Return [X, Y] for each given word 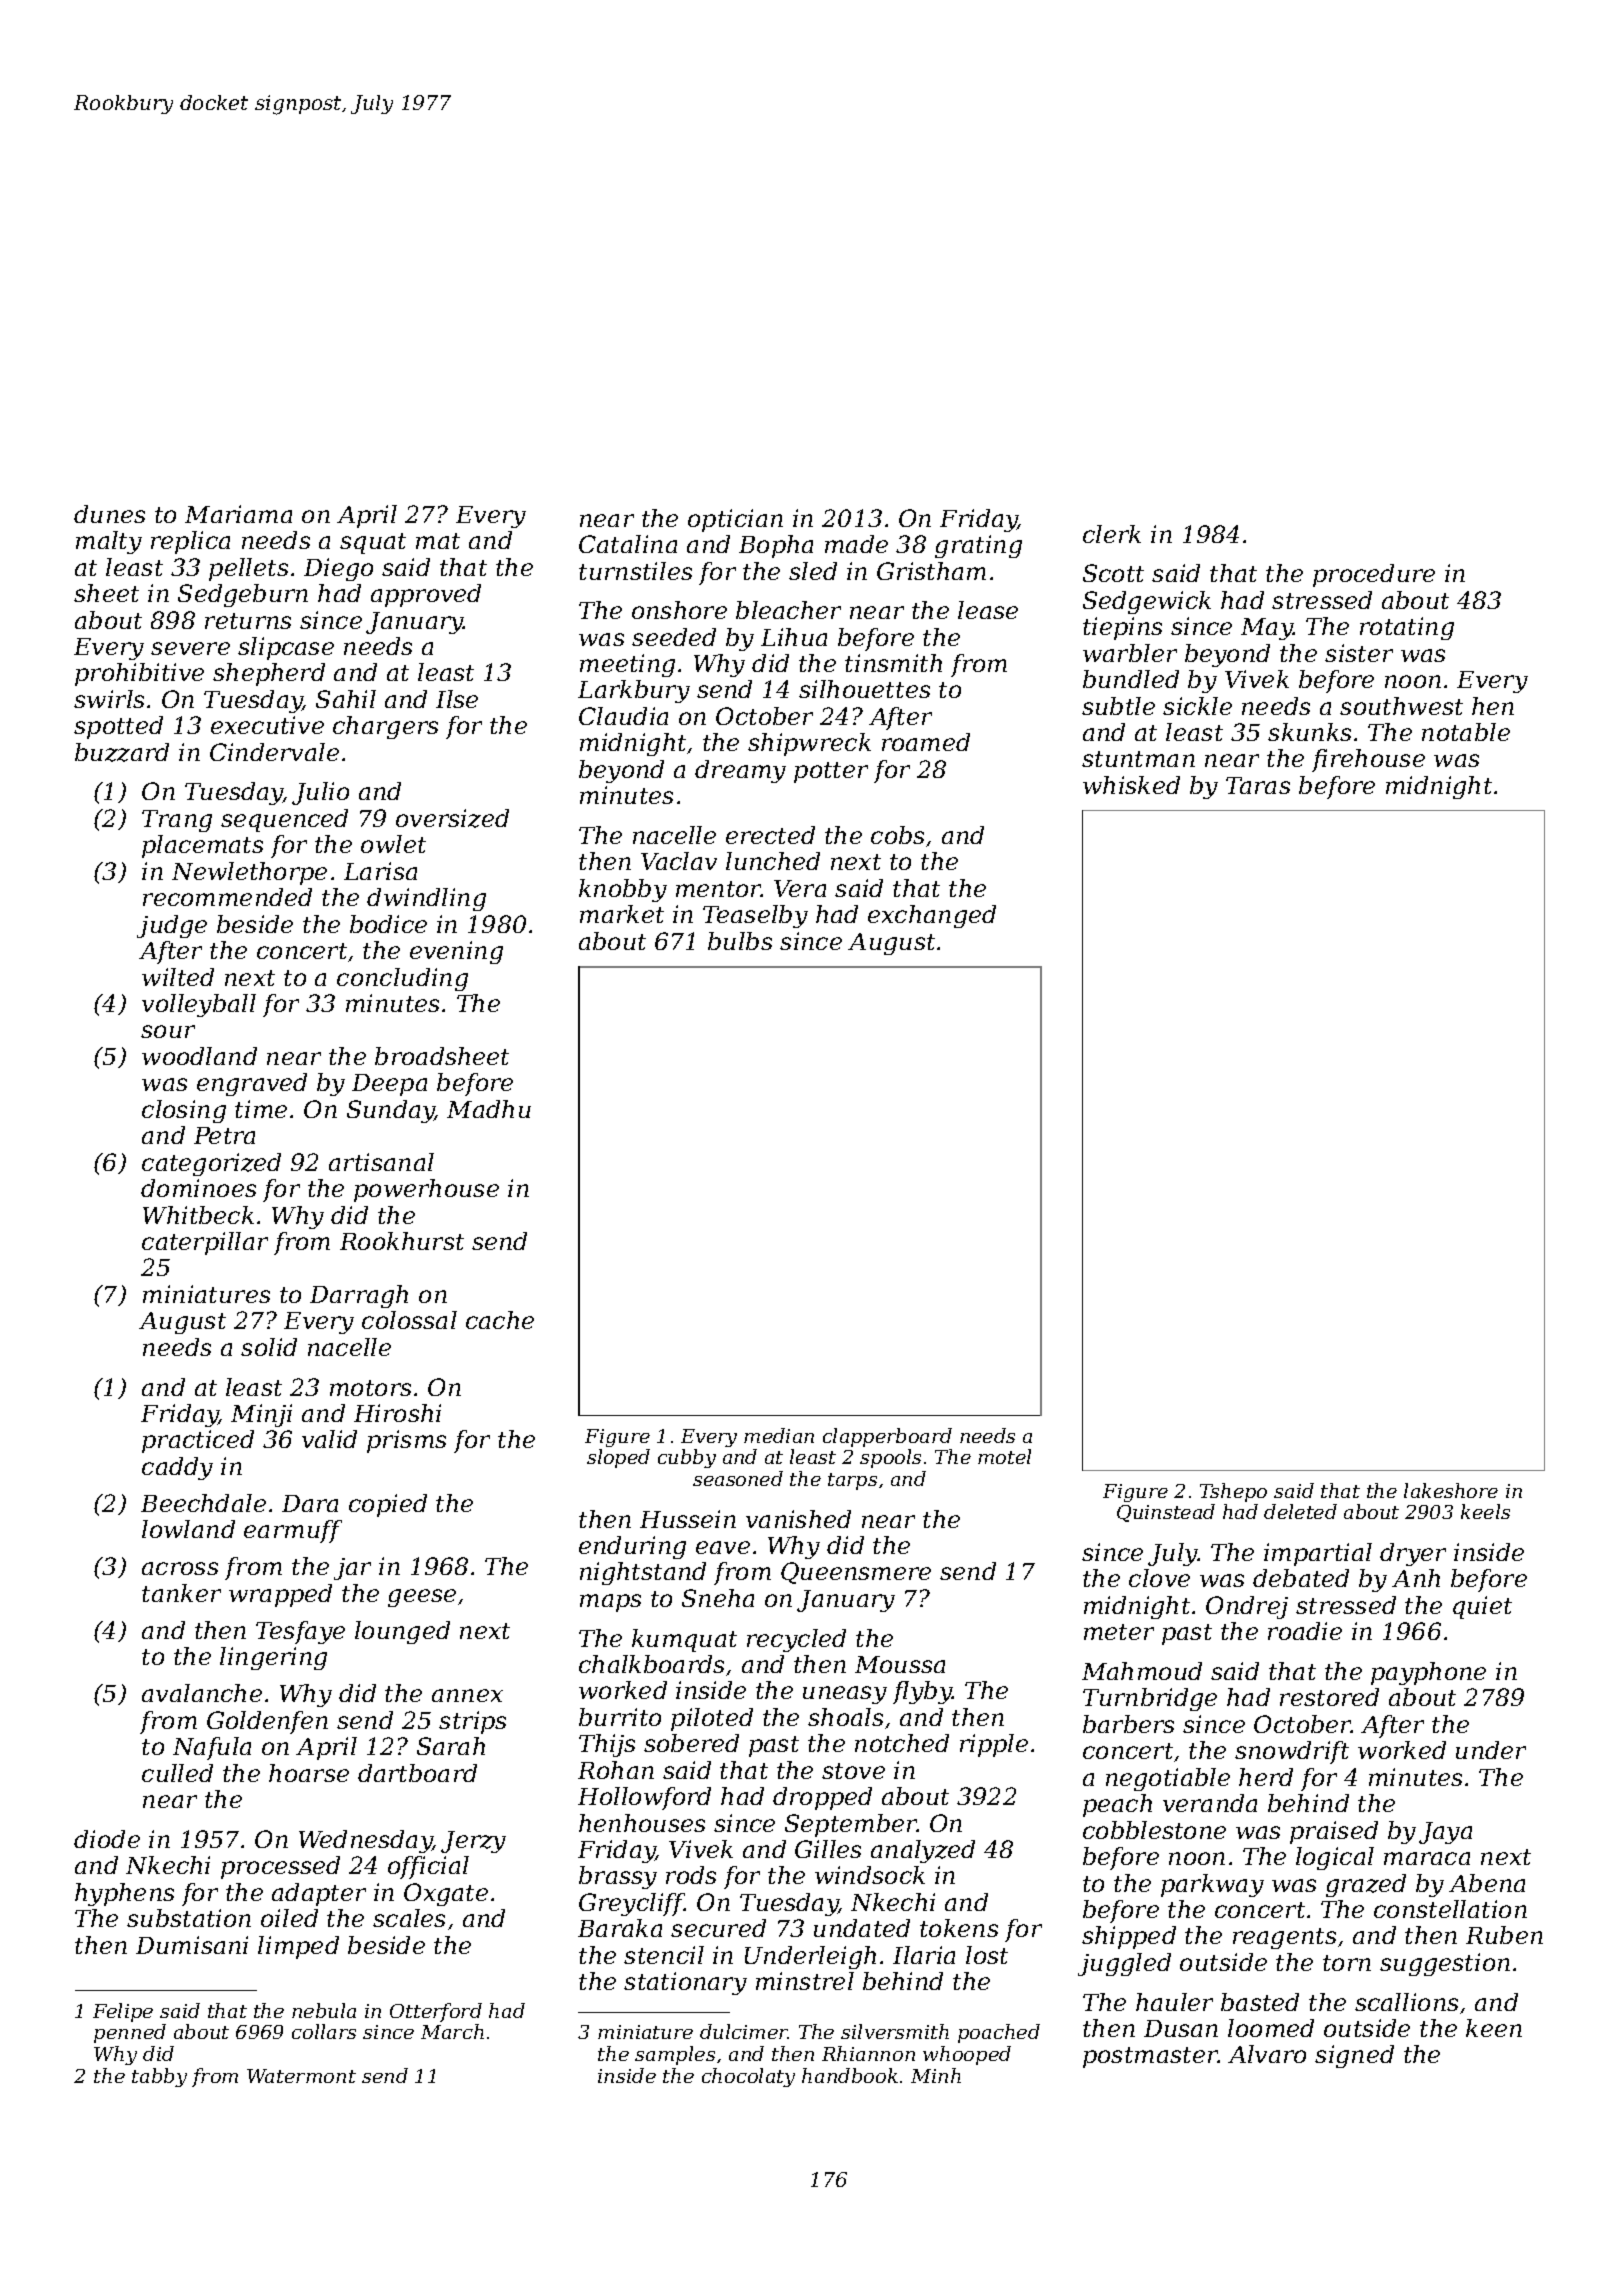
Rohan [616, 1770]
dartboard [417, 1773]
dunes [109, 514]
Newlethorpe [249, 873]
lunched [773, 861]
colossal [409, 1320]
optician [735, 520]
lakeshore [1451, 1490]
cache [500, 1320]
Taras [1258, 785]
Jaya [1445, 1833]
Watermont [301, 2076]
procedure [1374, 575]
